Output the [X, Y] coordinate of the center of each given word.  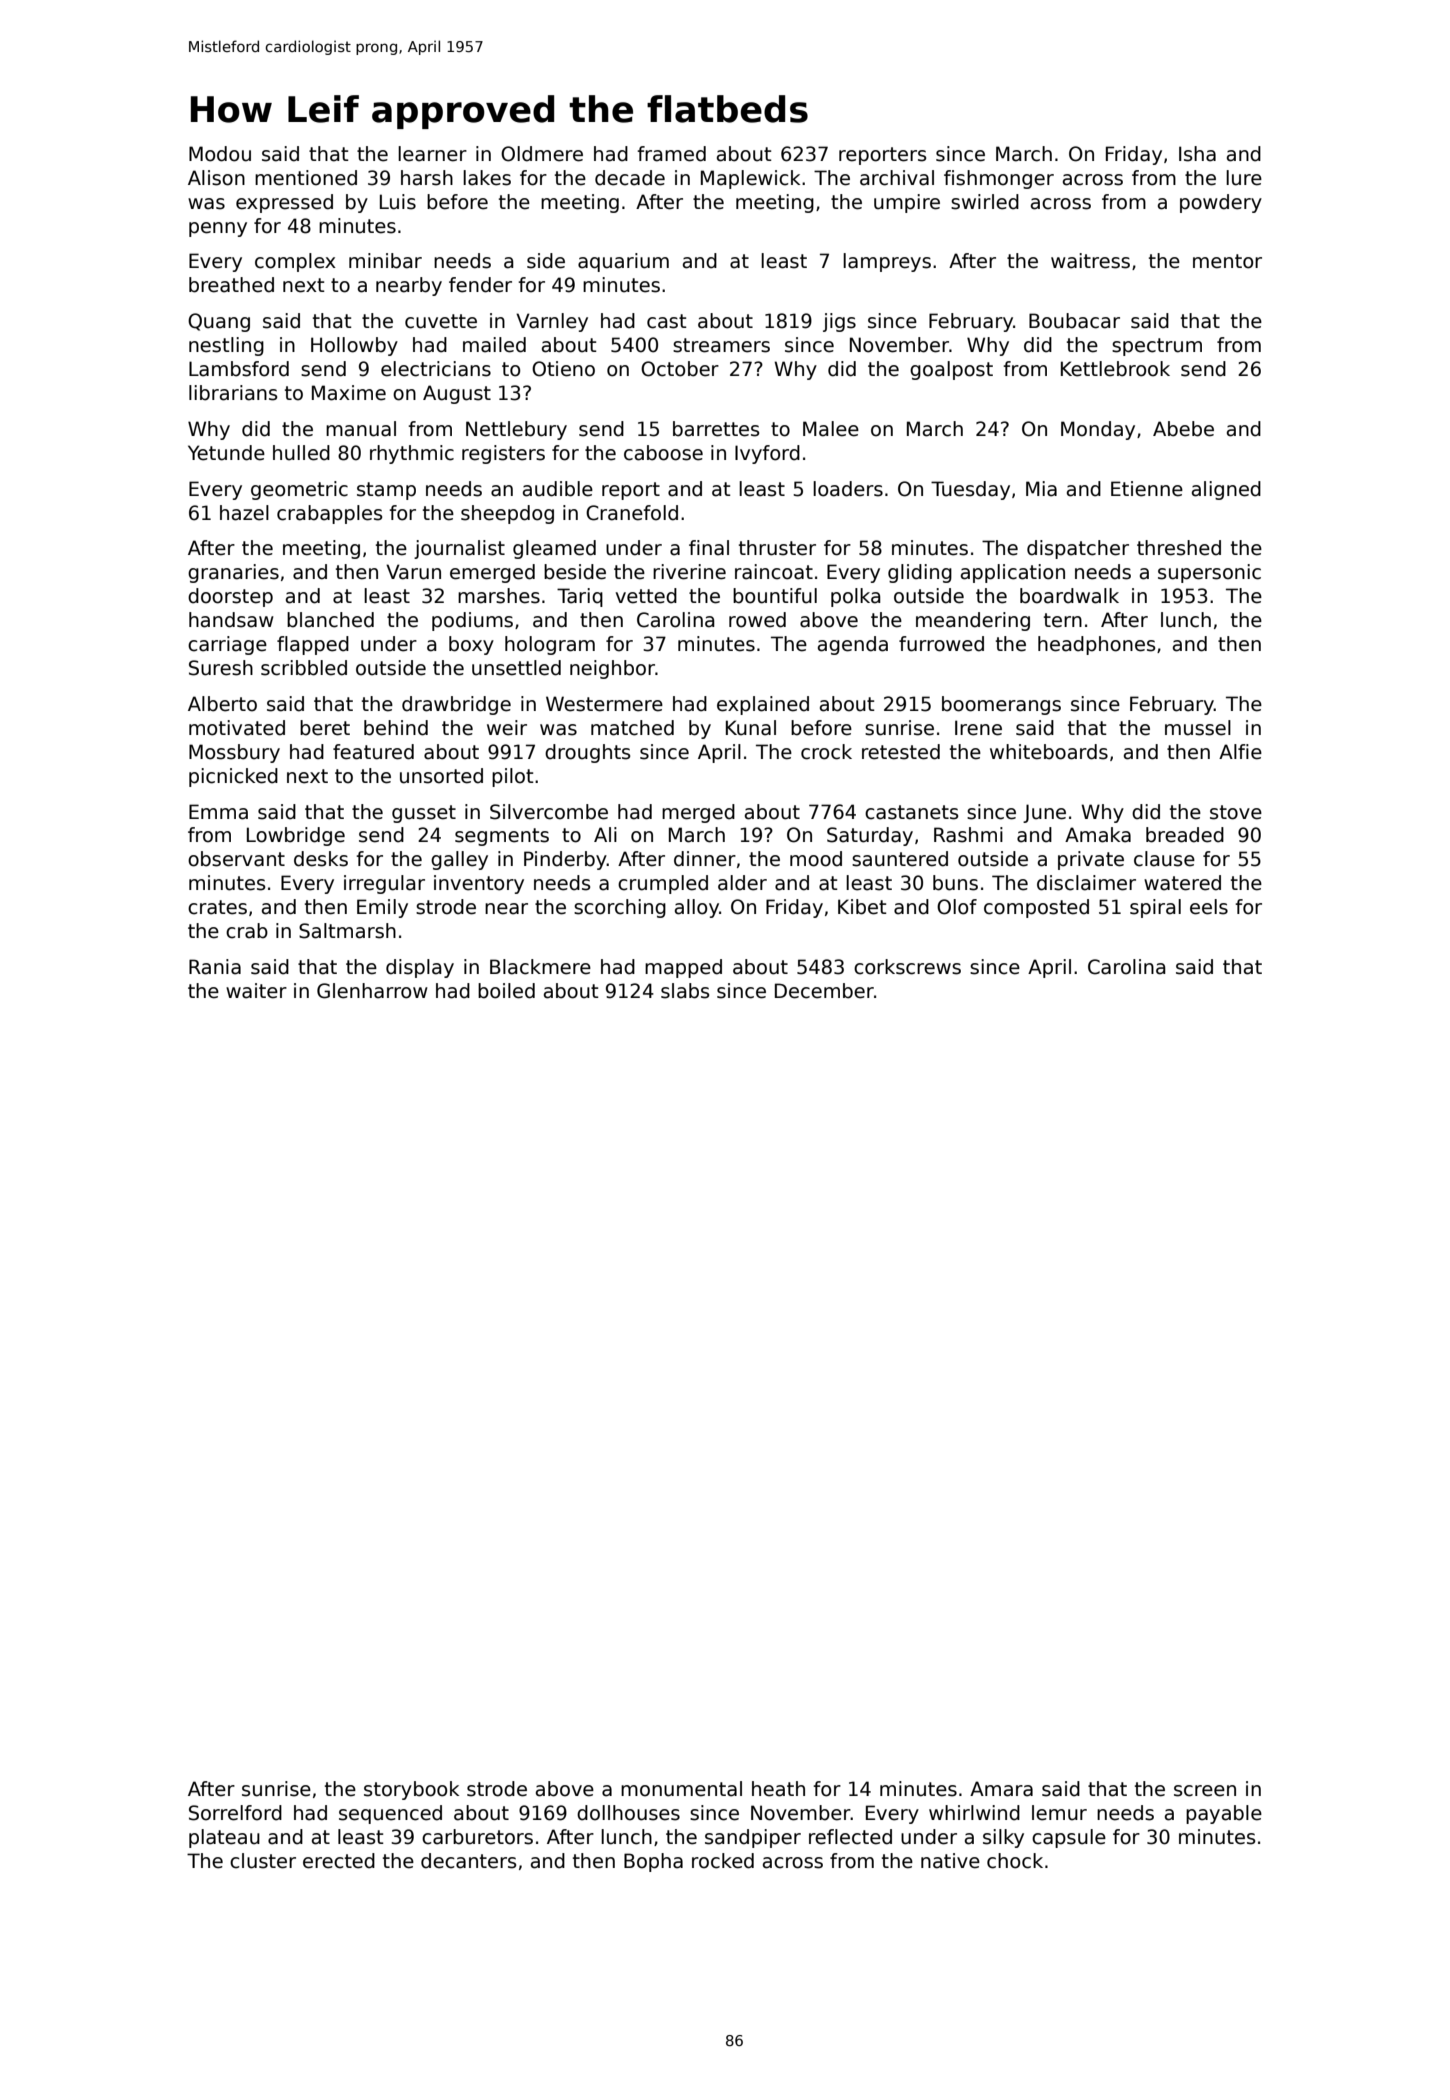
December [824, 991]
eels [1209, 907]
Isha [1197, 154]
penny [218, 229]
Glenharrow [372, 991]
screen [1205, 1791]
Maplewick [750, 179]
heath [778, 1789]
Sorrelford [235, 1813]
